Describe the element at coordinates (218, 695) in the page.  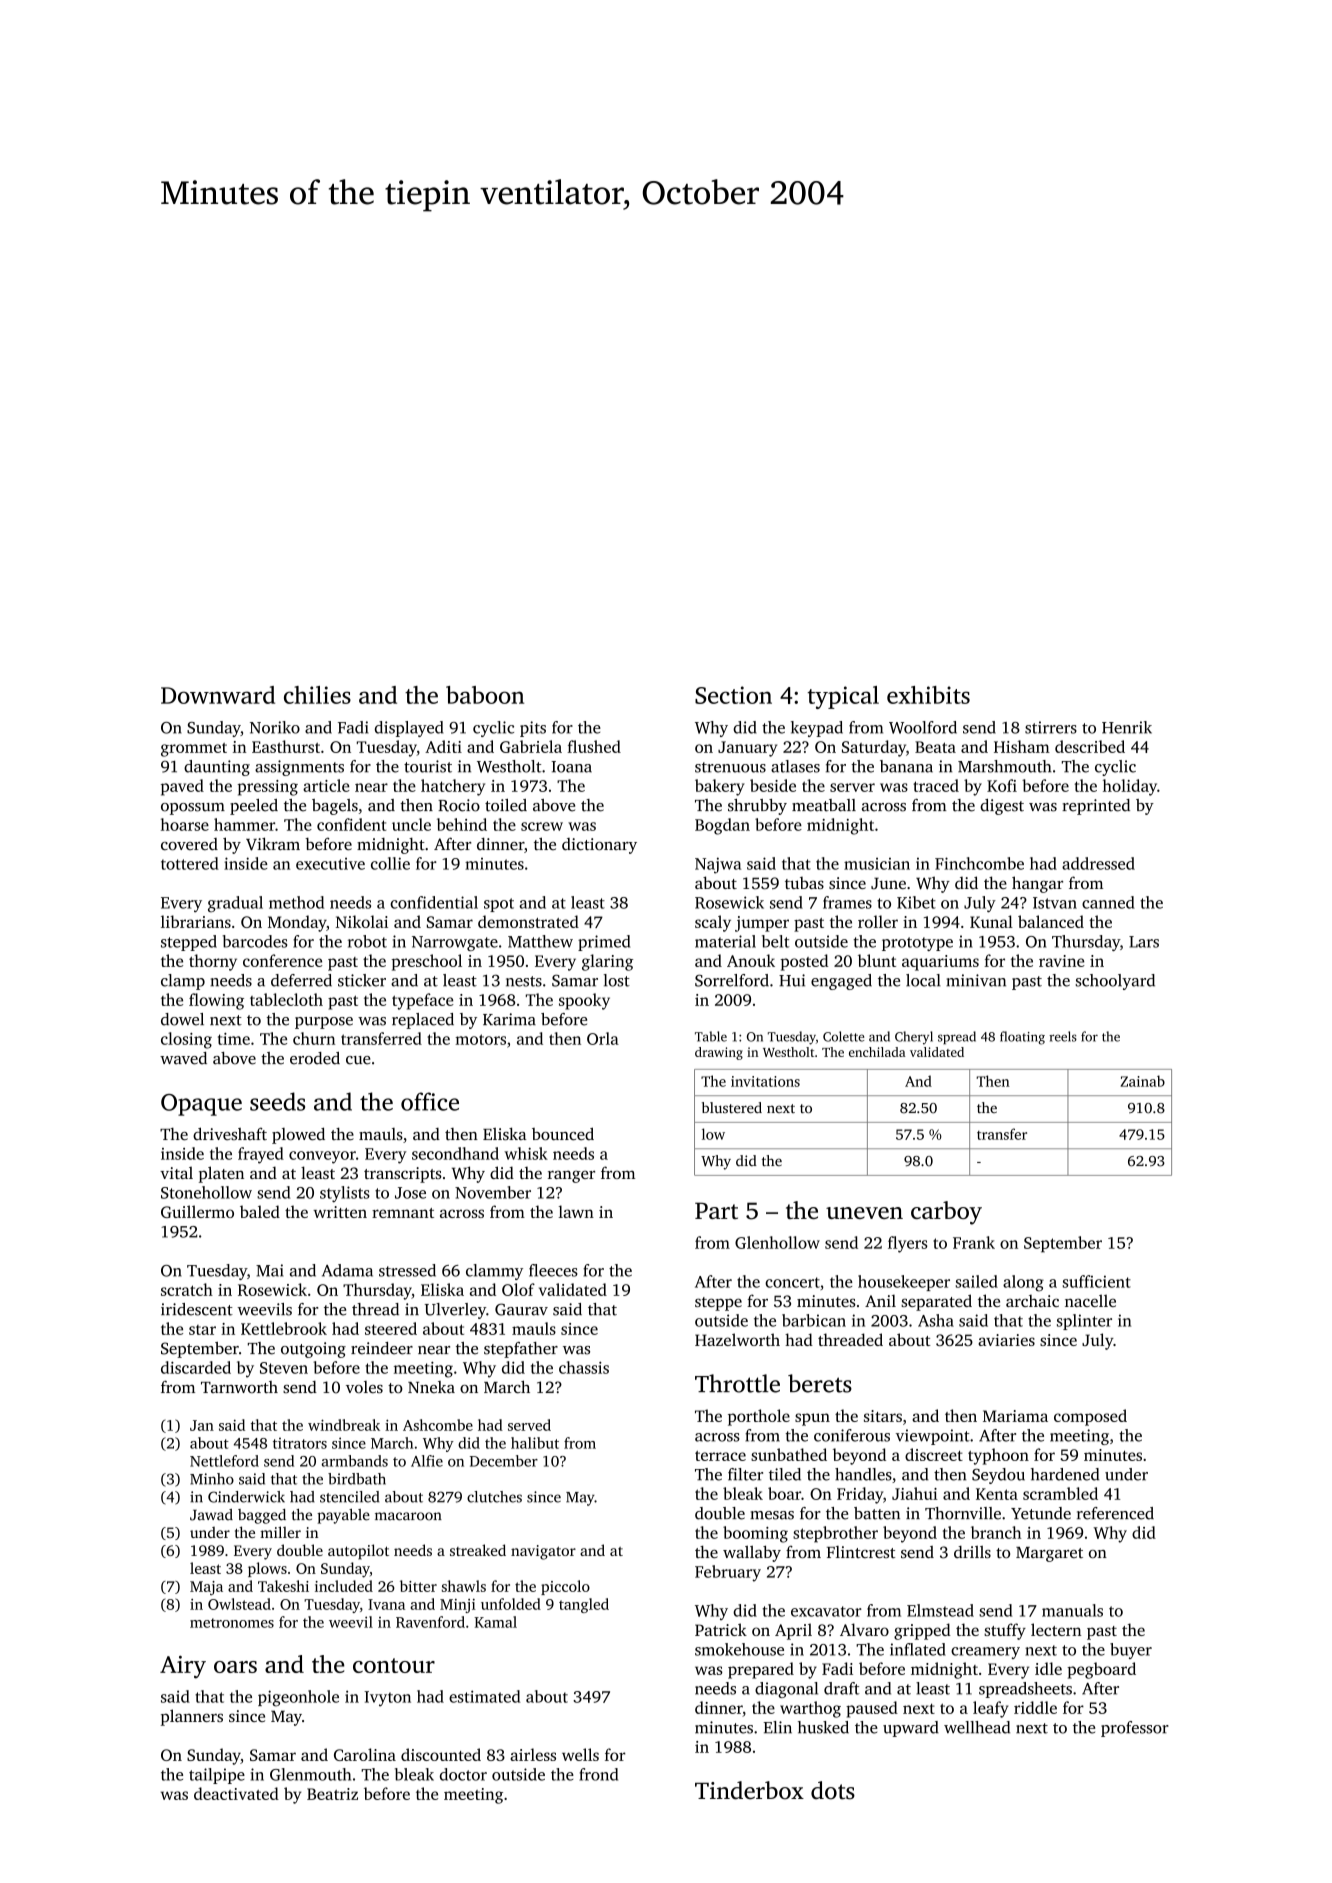
I see `Downward` at that location.
